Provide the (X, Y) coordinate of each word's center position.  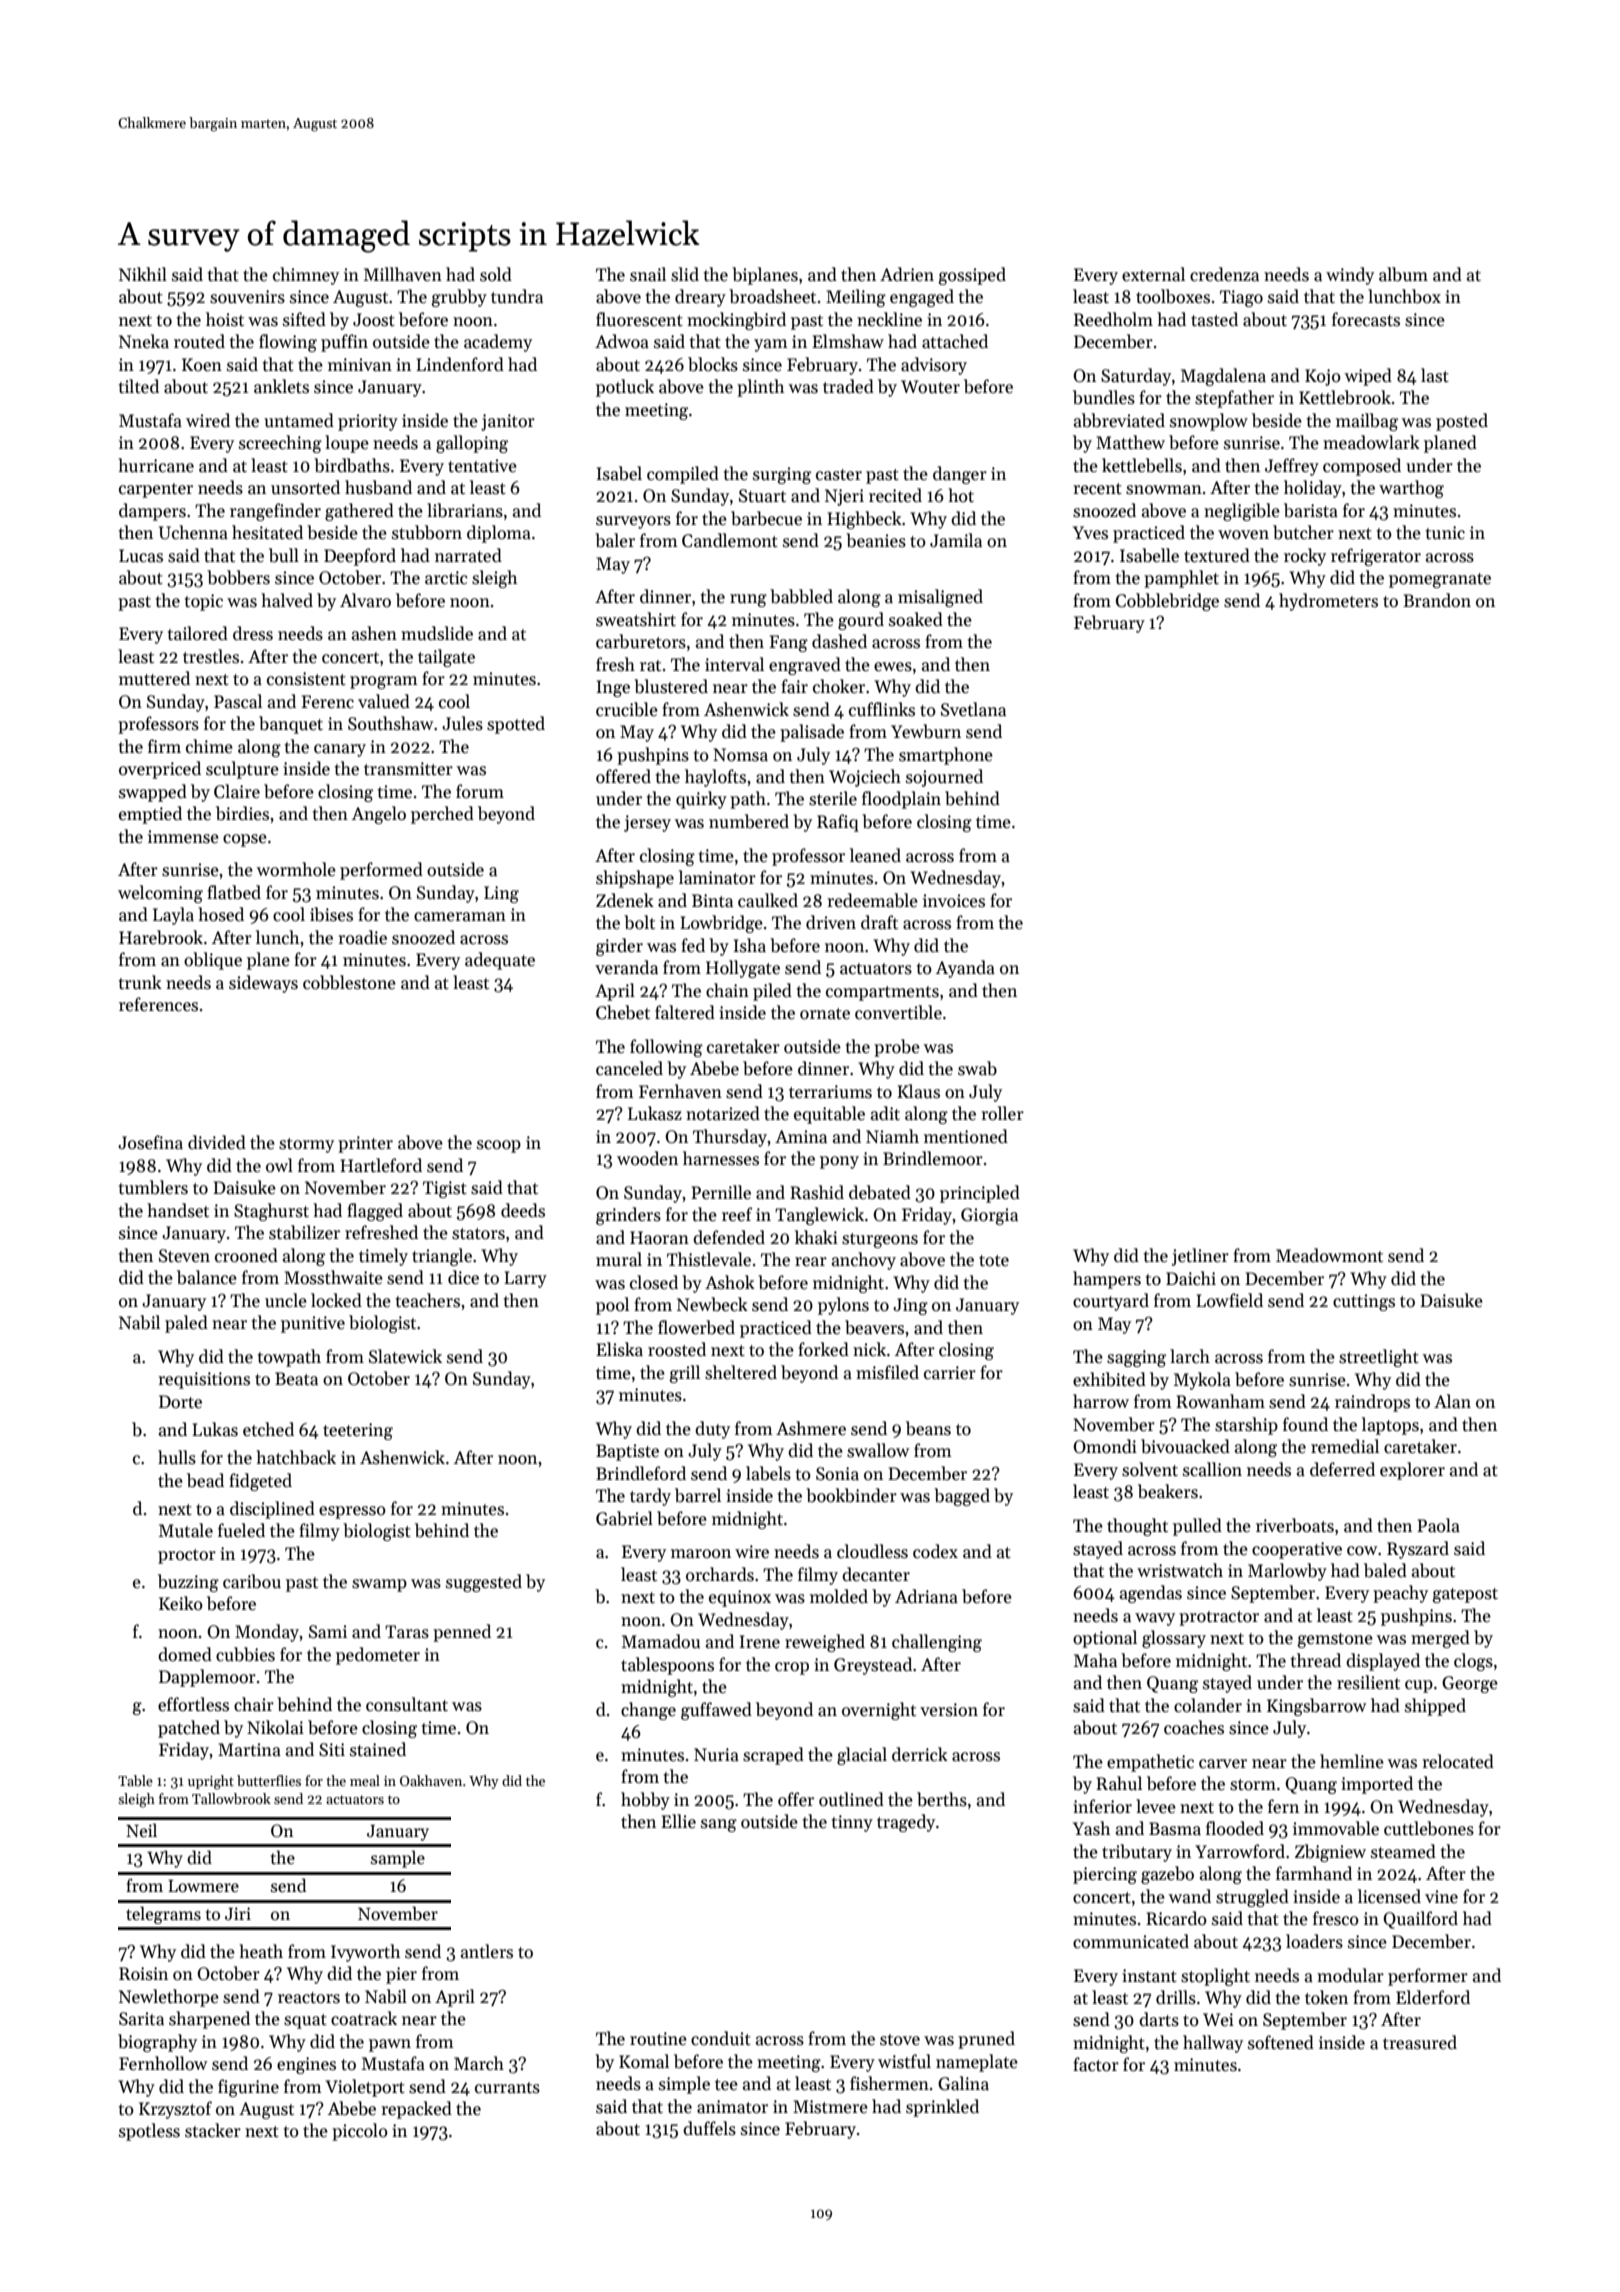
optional (1105, 1639)
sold (496, 274)
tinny (852, 1823)
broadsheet (772, 296)
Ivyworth (365, 1953)
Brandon (1437, 600)
